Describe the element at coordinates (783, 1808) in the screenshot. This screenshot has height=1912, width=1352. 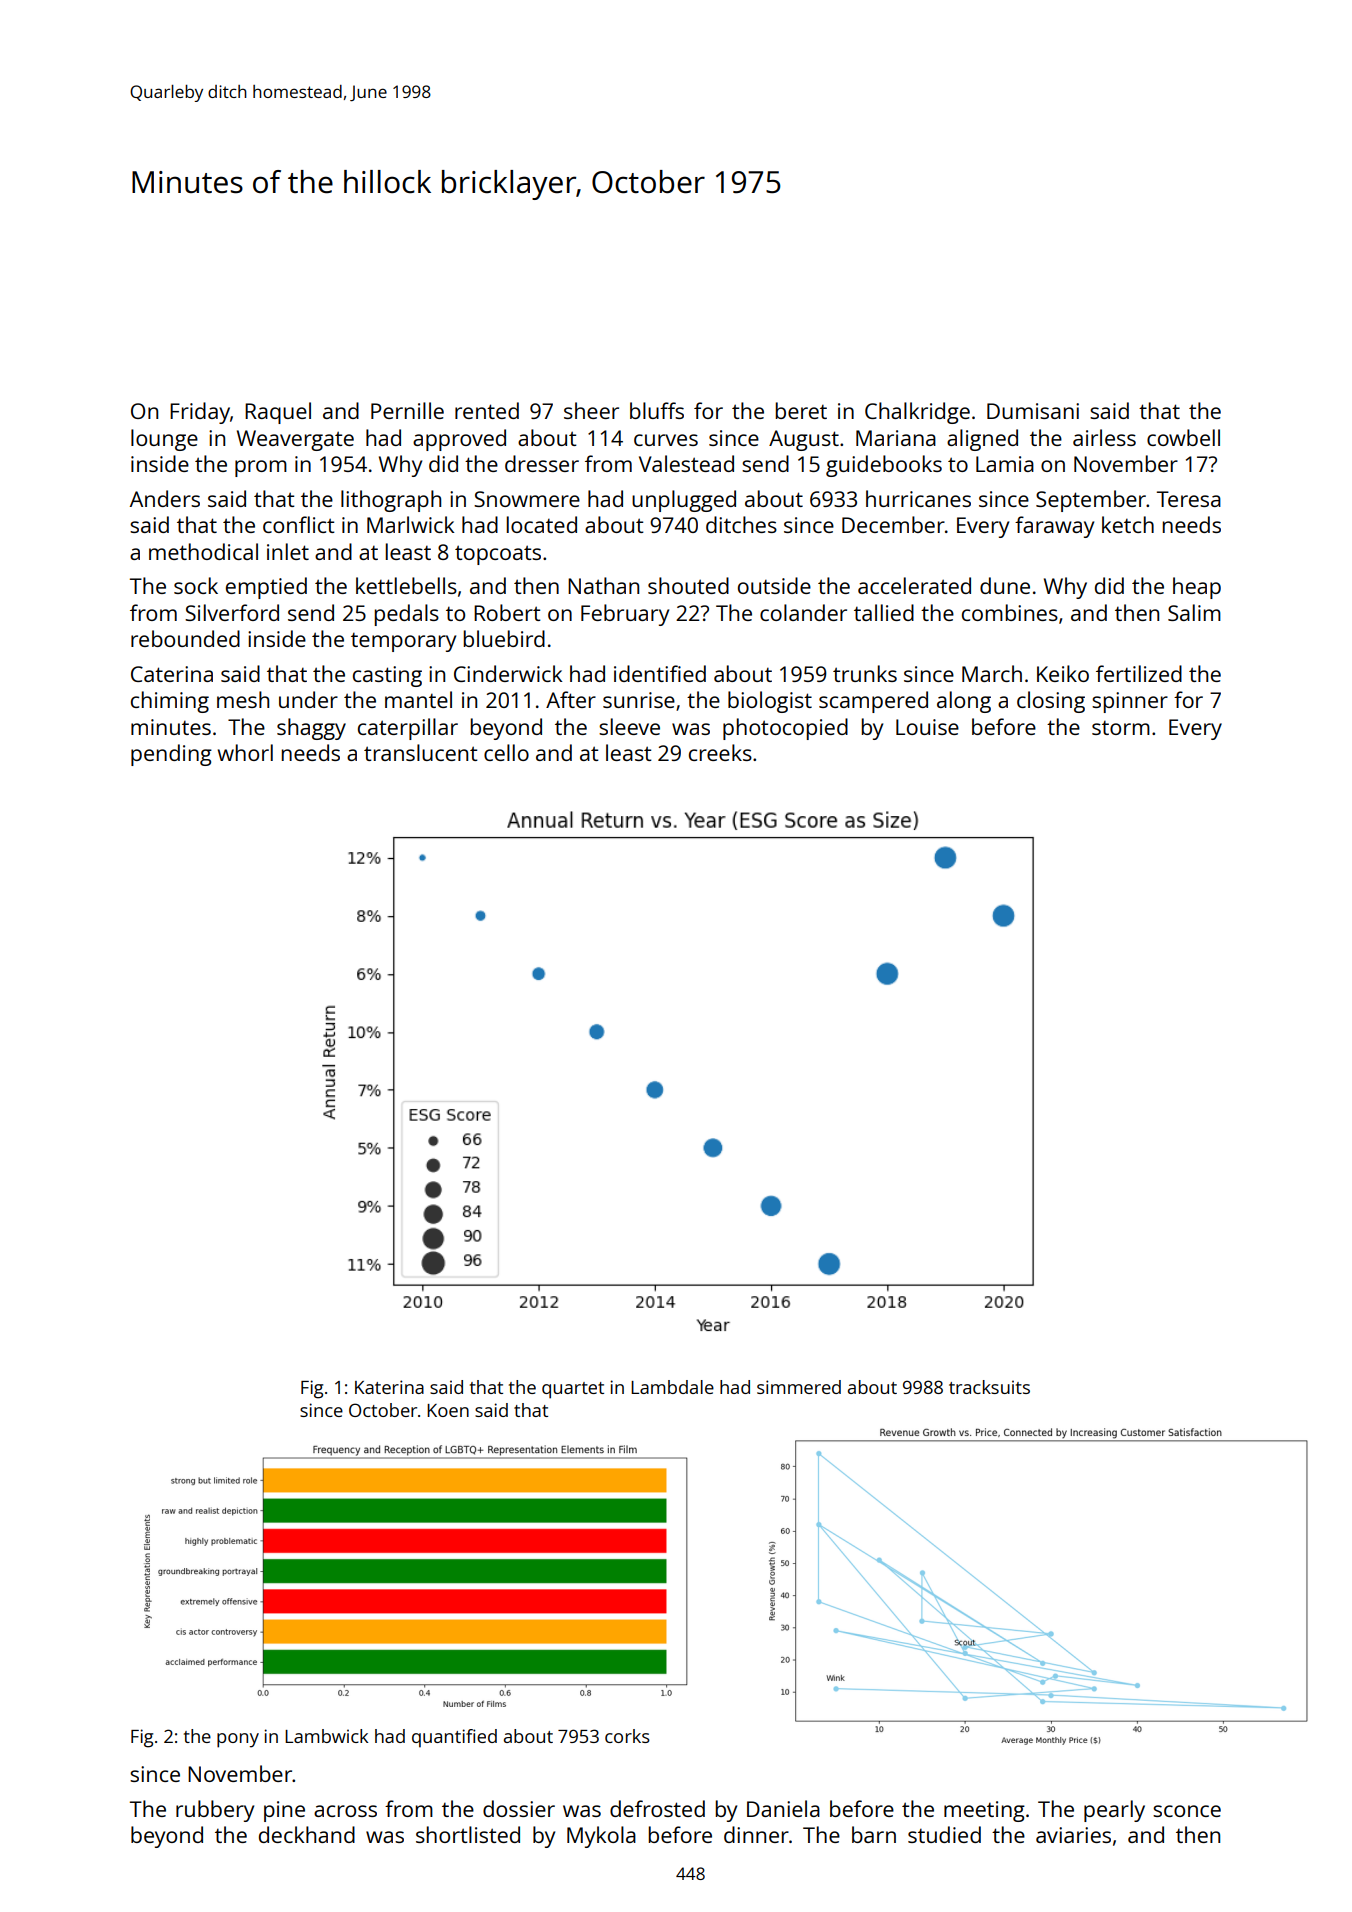
I see `Daniela` at that location.
